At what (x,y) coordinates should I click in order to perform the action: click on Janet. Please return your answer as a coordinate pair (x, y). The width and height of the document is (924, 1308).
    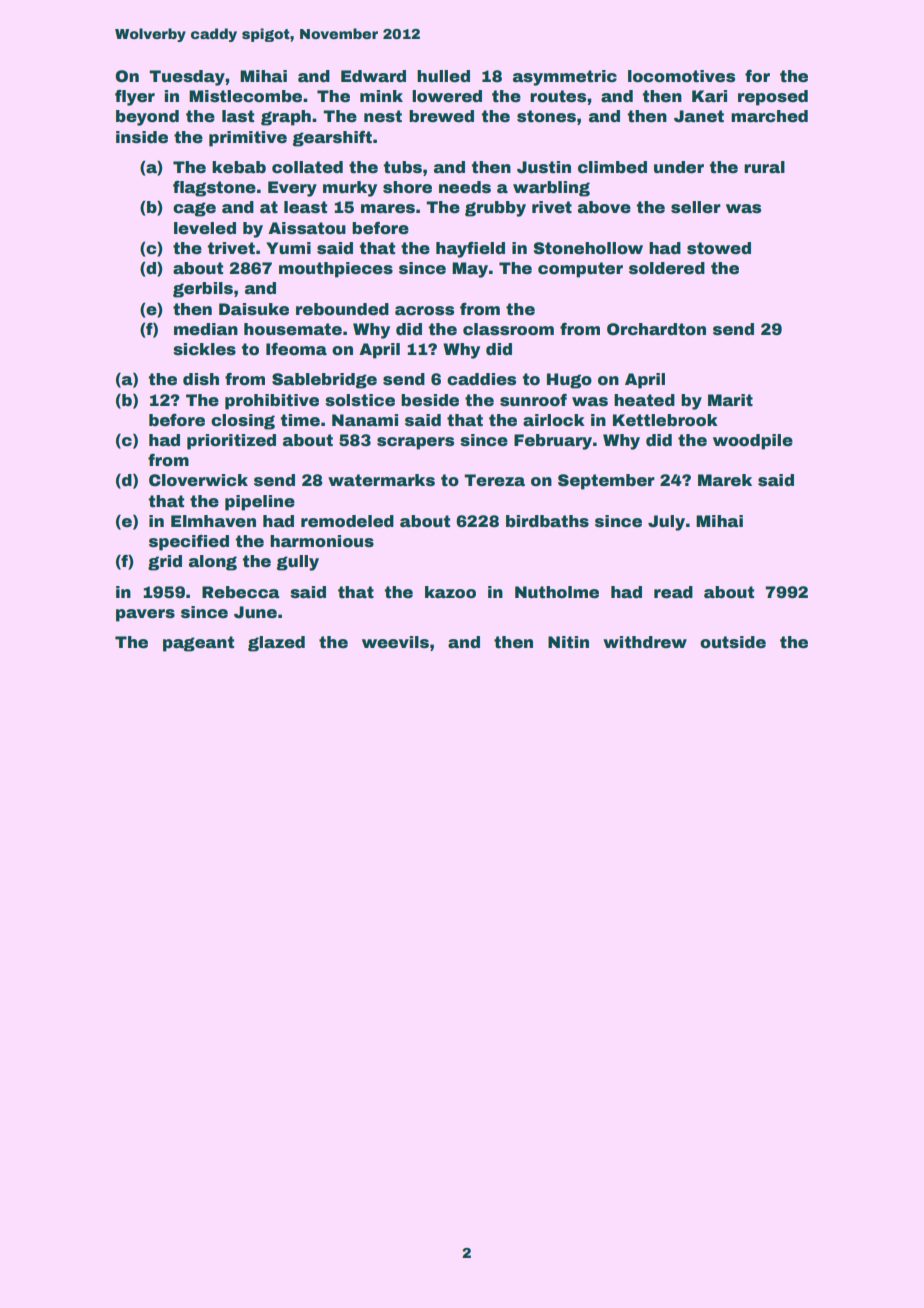
    Looking at the image, I should click on (699, 116).
